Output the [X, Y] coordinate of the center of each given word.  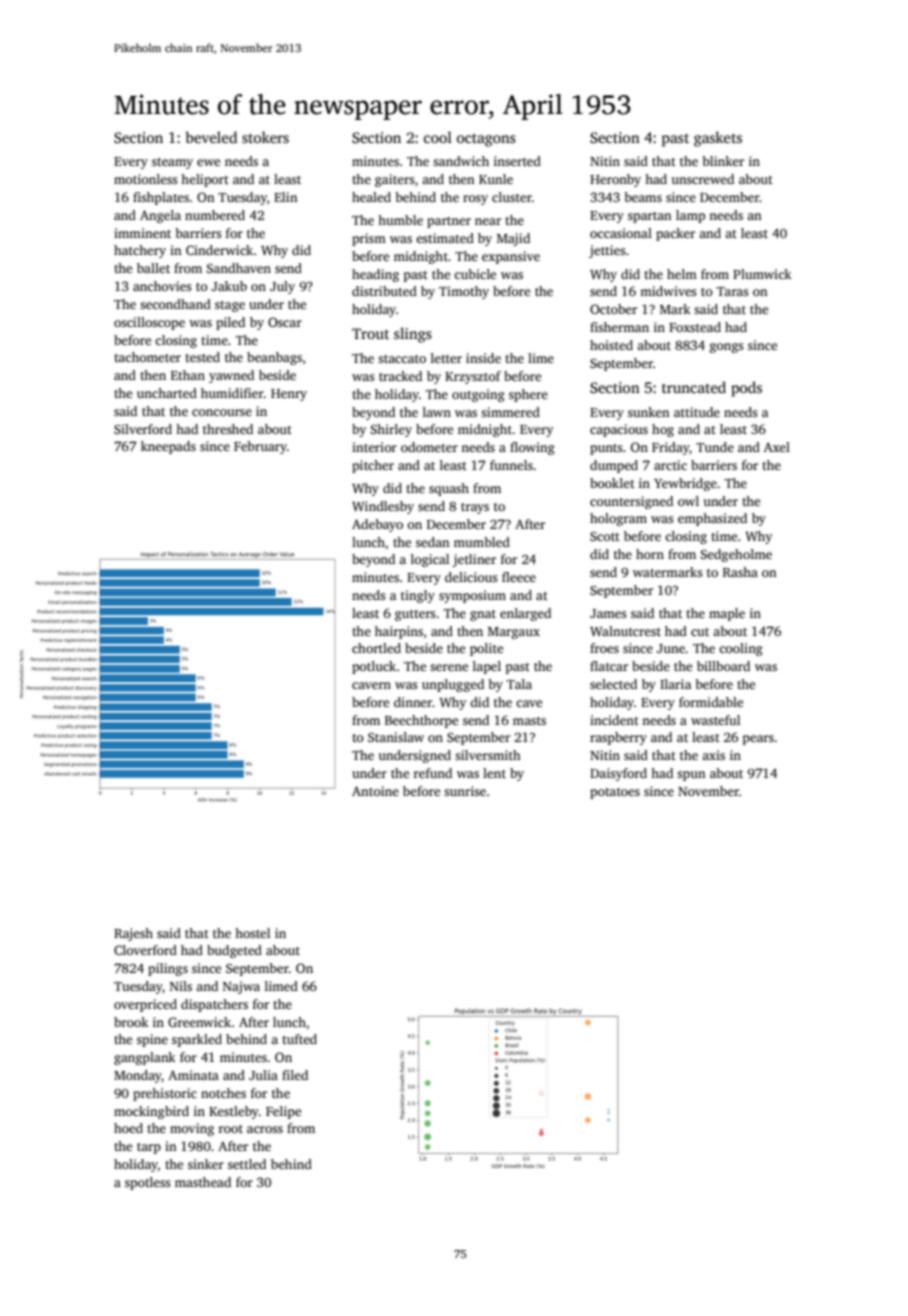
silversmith [488, 755]
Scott [605, 536]
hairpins [399, 632]
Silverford [143, 429]
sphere [528, 395]
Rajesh [133, 934]
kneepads [168, 447]
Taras [733, 291]
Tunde [715, 447]
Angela [160, 216]
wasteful [715, 720]
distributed [384, 291]
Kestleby [234, 1112]
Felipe [283, 1112]
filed [295, 1075]
